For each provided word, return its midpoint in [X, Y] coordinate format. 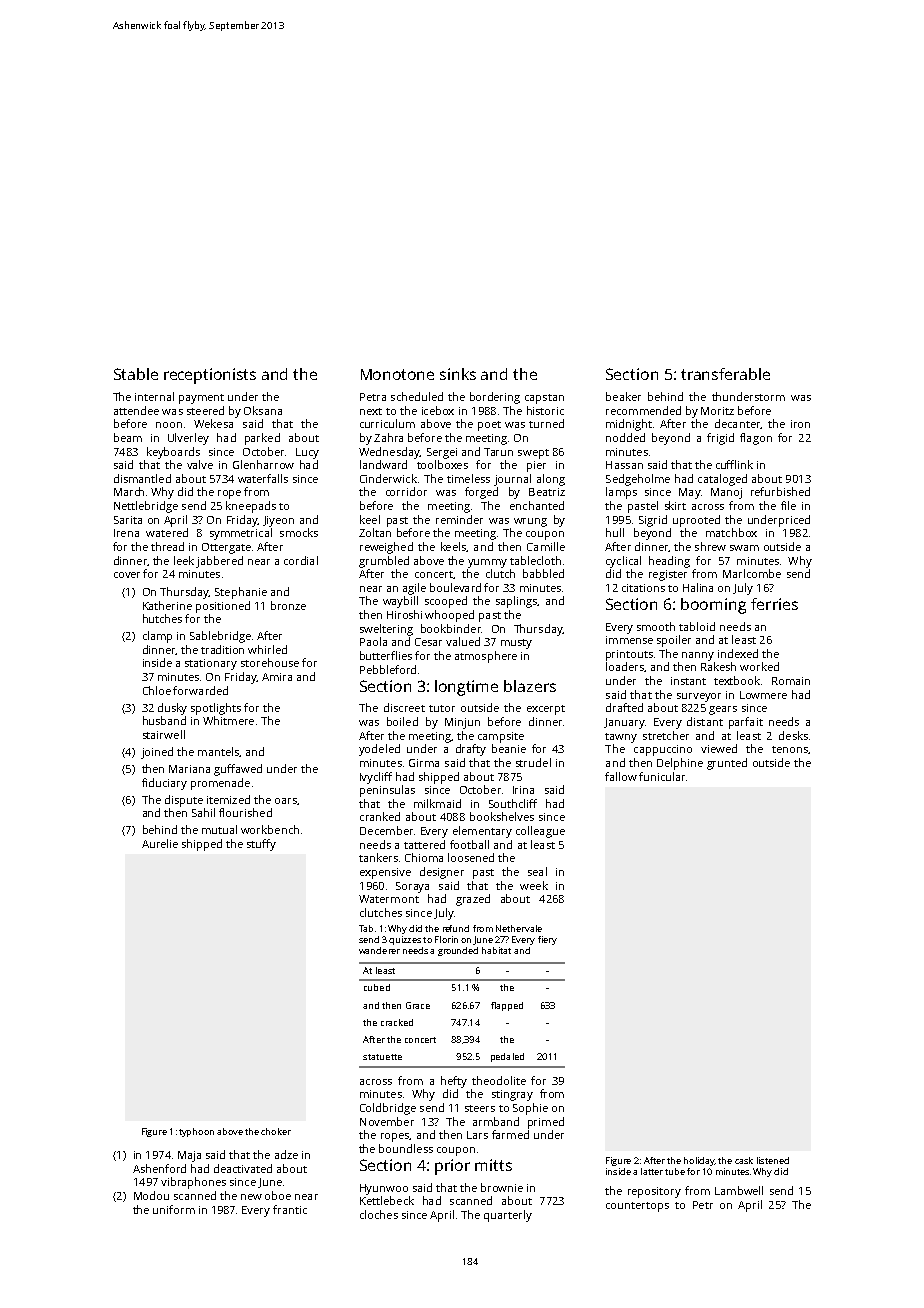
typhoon [196, 1132]
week [534, 885]
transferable [725, 374]
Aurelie [160, 843]
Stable [136, 374]
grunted [727, 764]
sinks [458, 374]
